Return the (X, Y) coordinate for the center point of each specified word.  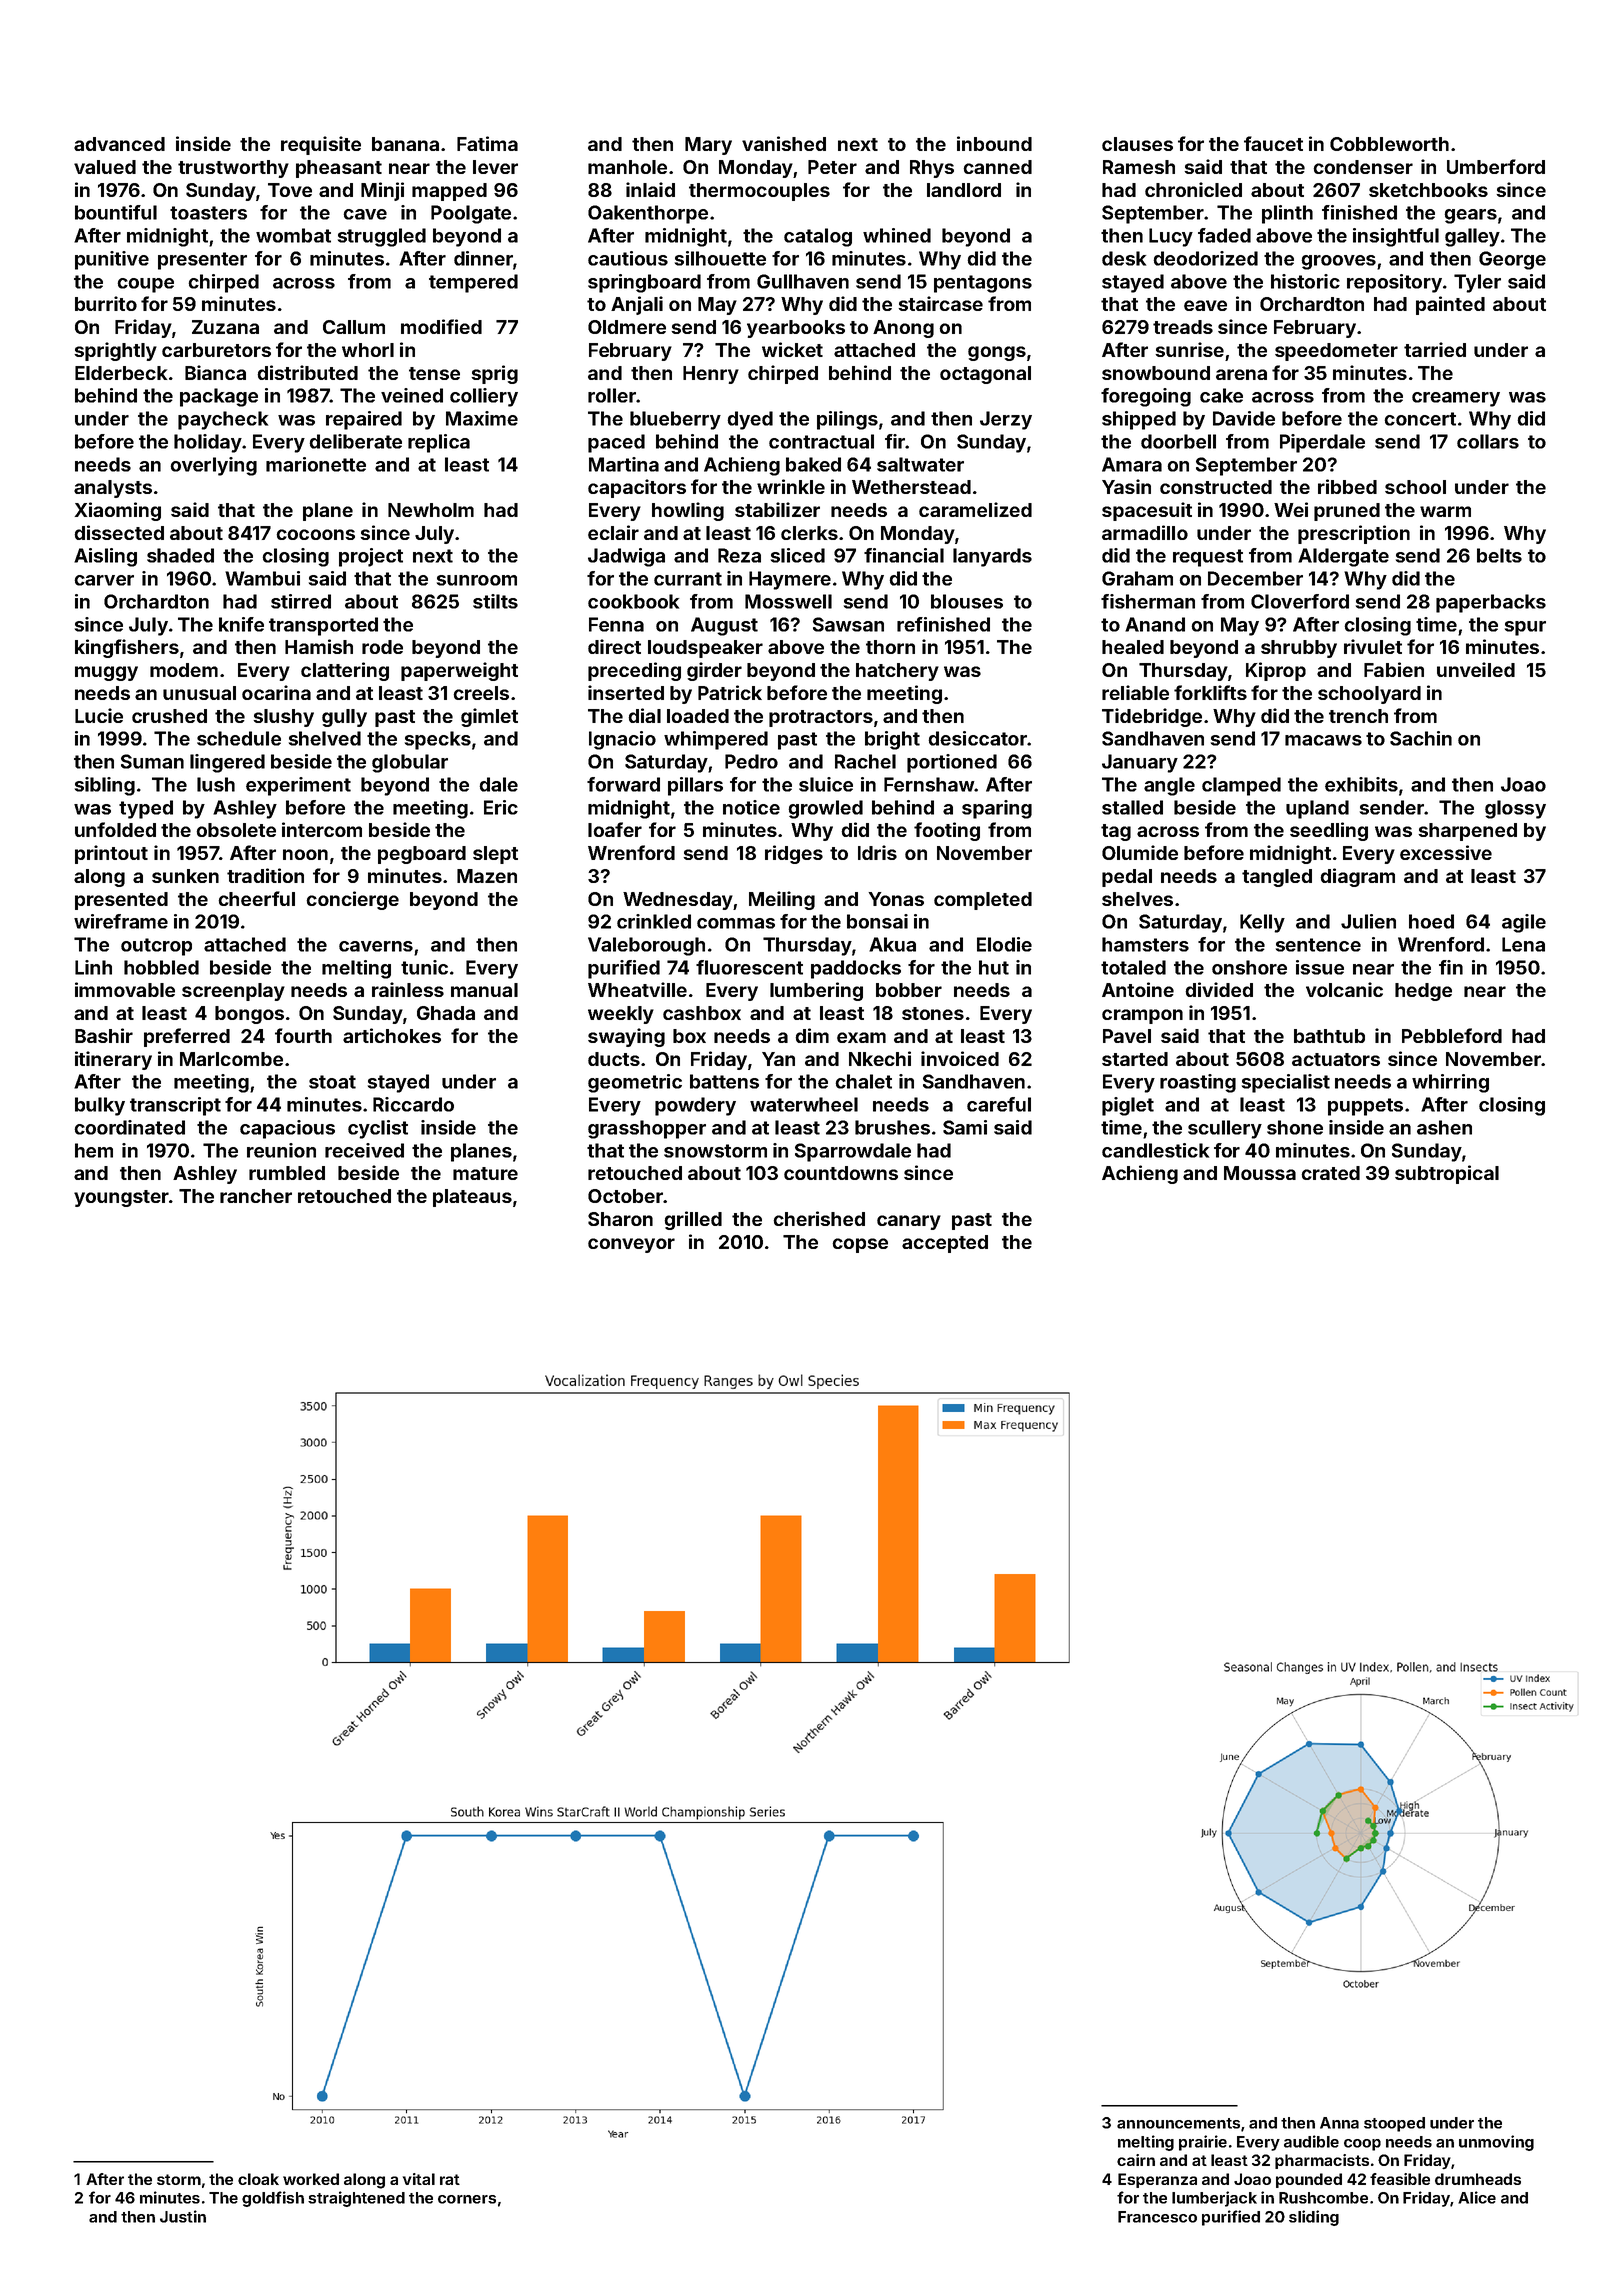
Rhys (932, 169)
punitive (112, 260)
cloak (258, 2179)
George (1512, 260)
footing (947, 831)
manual (484, 990)
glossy (1515, 809)
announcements (1178, 2123)
